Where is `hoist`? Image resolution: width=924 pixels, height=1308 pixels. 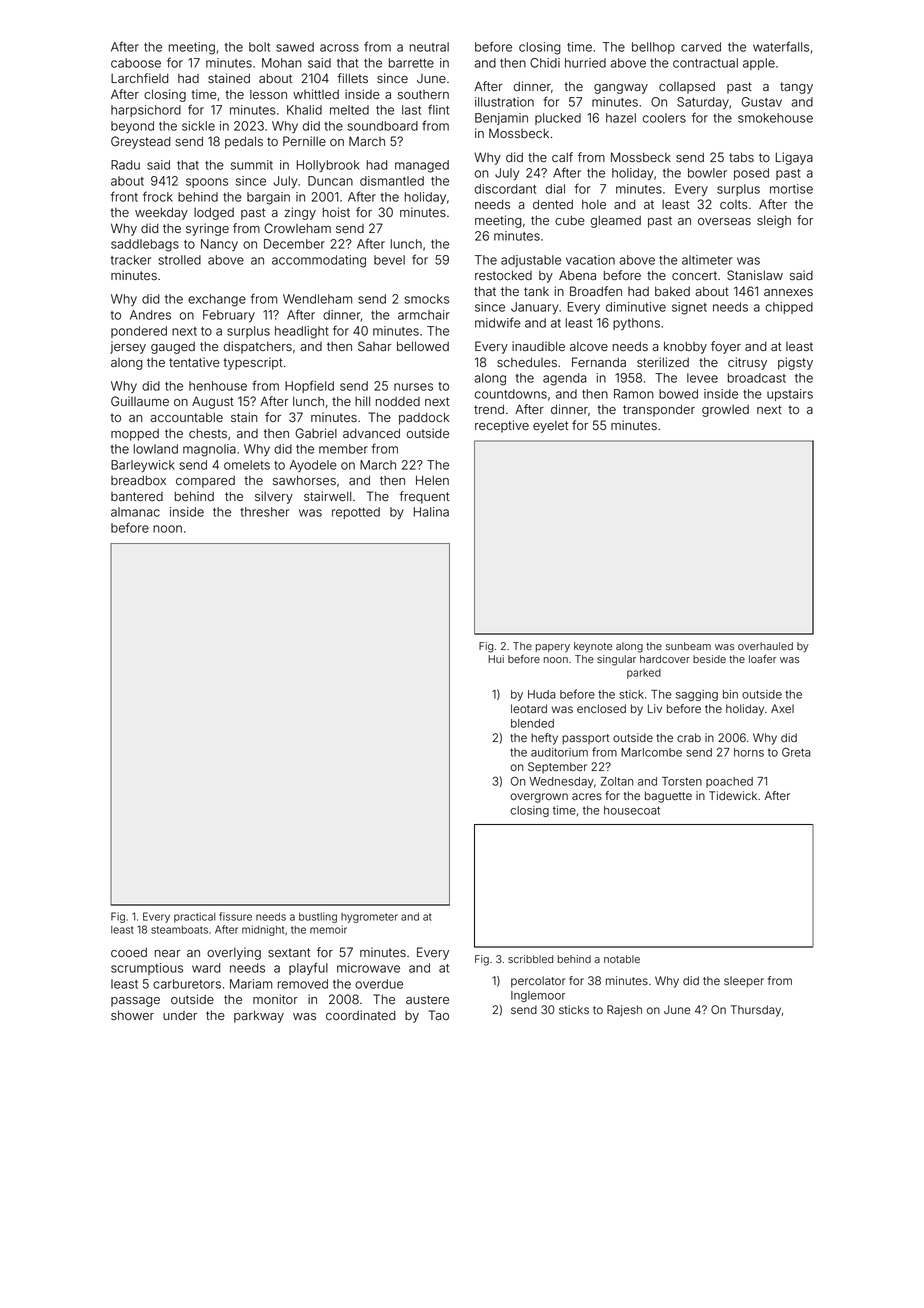 hoist is located at coordinates (336, 212).
